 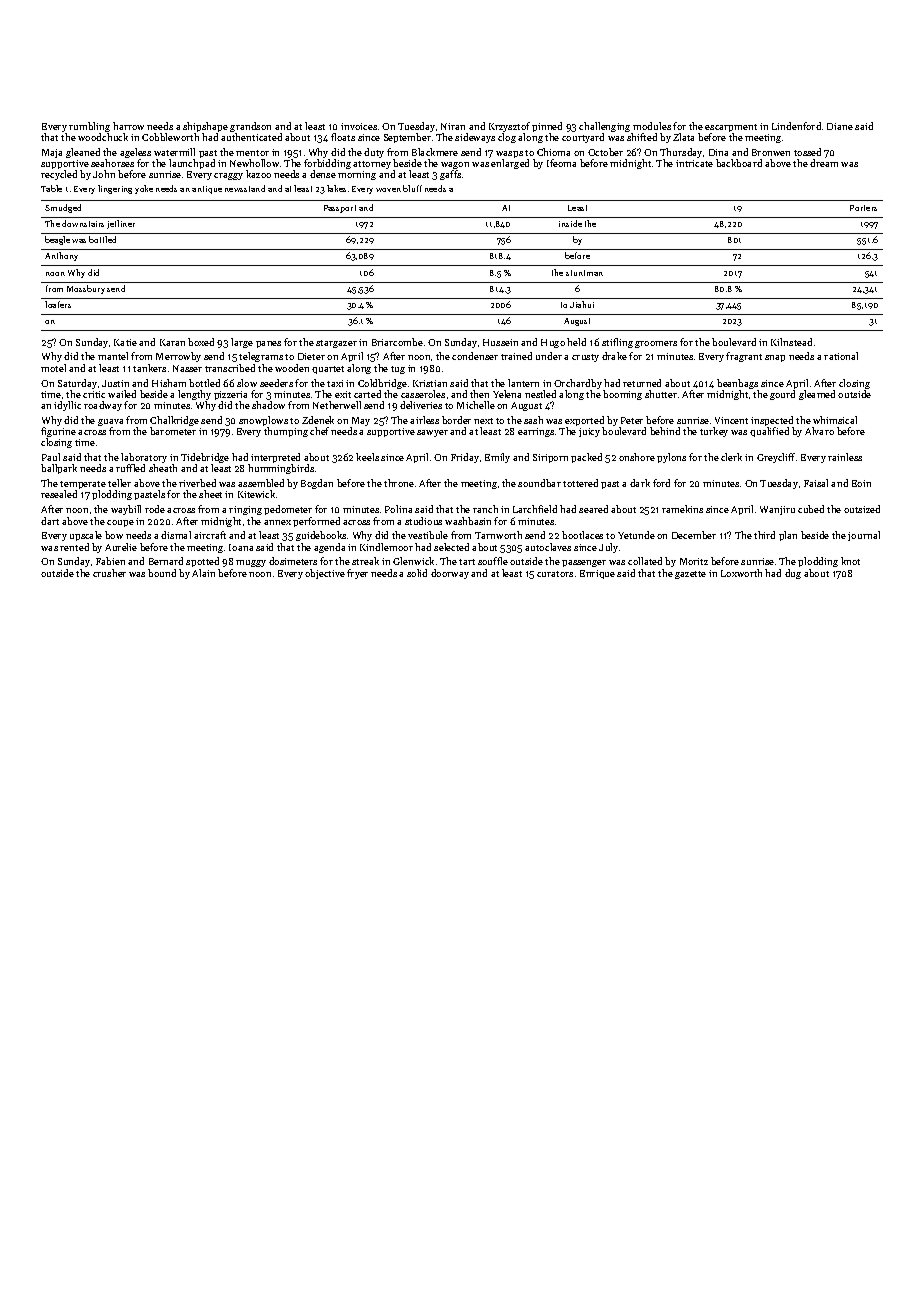 I want to click on Briarcombe, so click(x=397, y=342).
